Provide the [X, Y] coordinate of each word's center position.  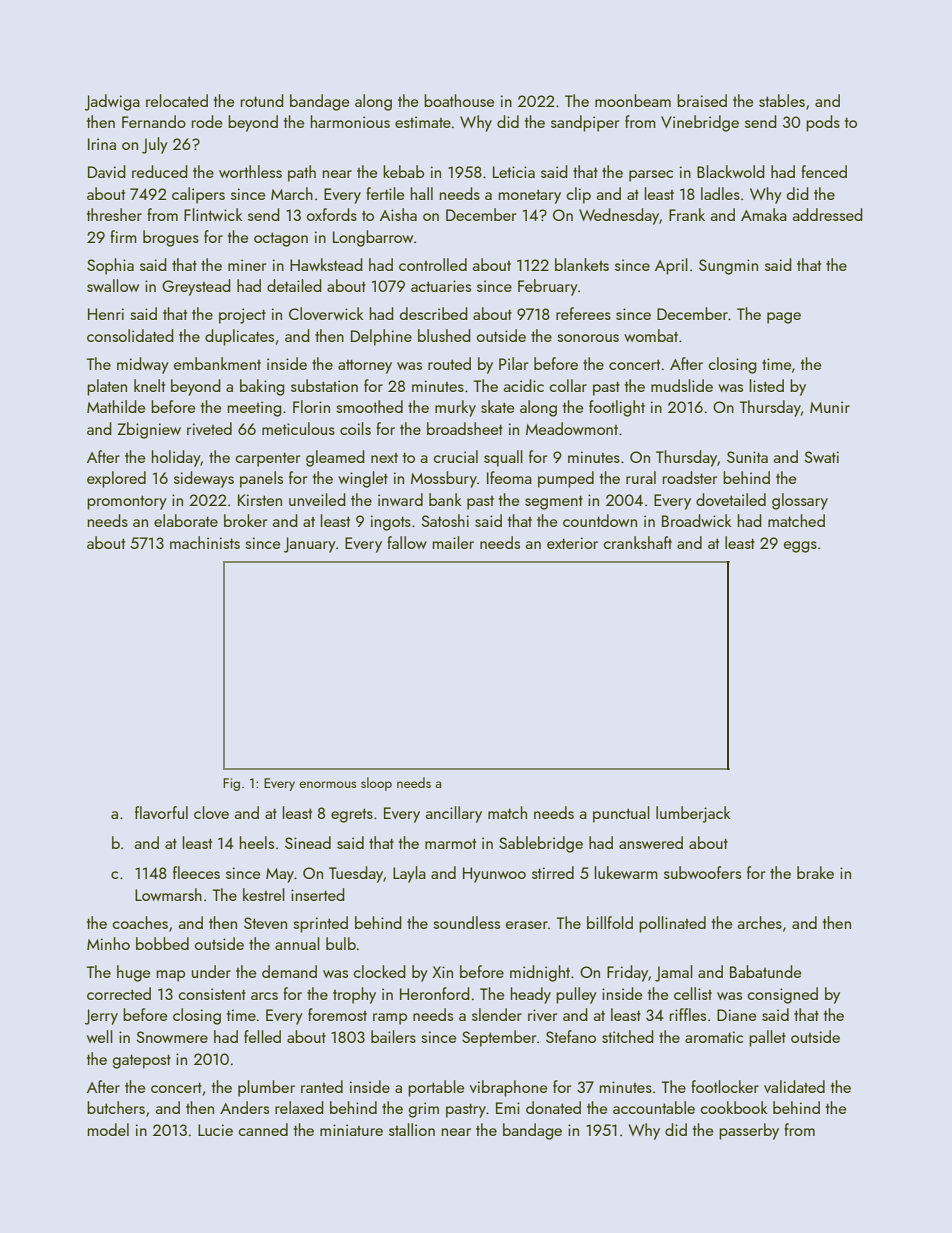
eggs [800, 547]
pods [823, 123]
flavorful [161, 812]
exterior [572, 543]
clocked [379, 971]
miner [247, 265]
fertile [385, 193]
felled [262, 1036]
